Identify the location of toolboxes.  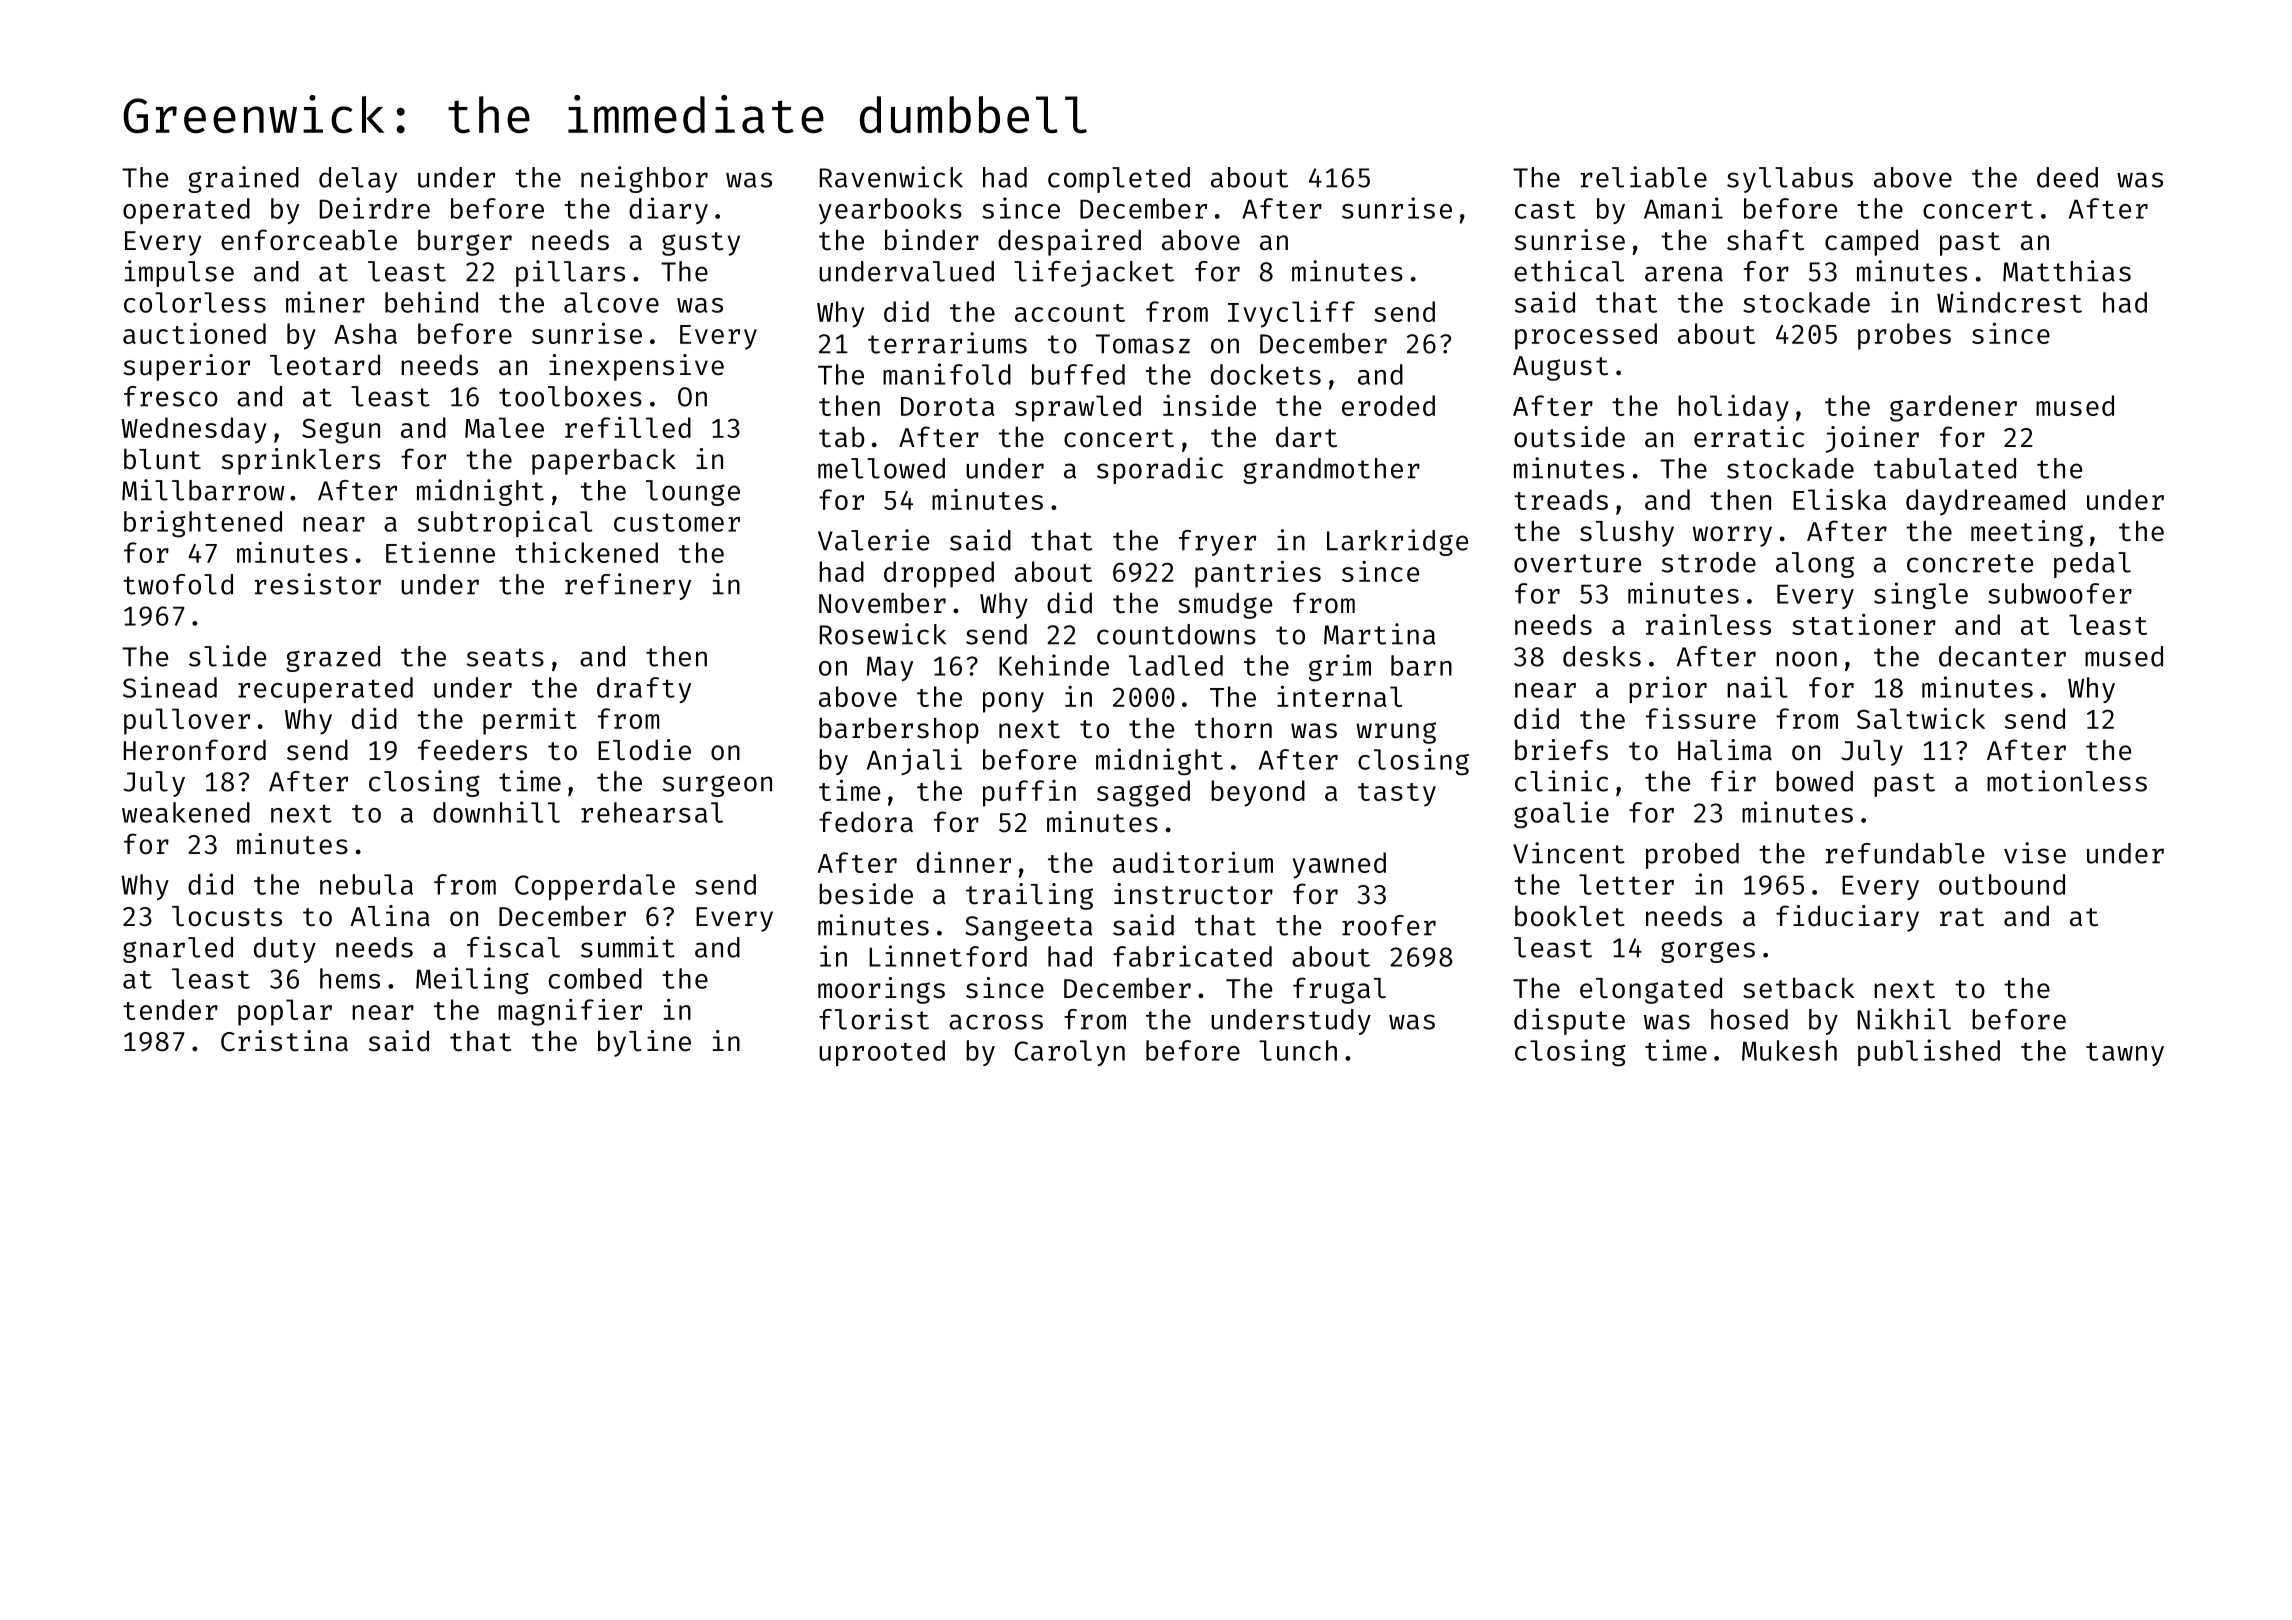
(570, 396).
